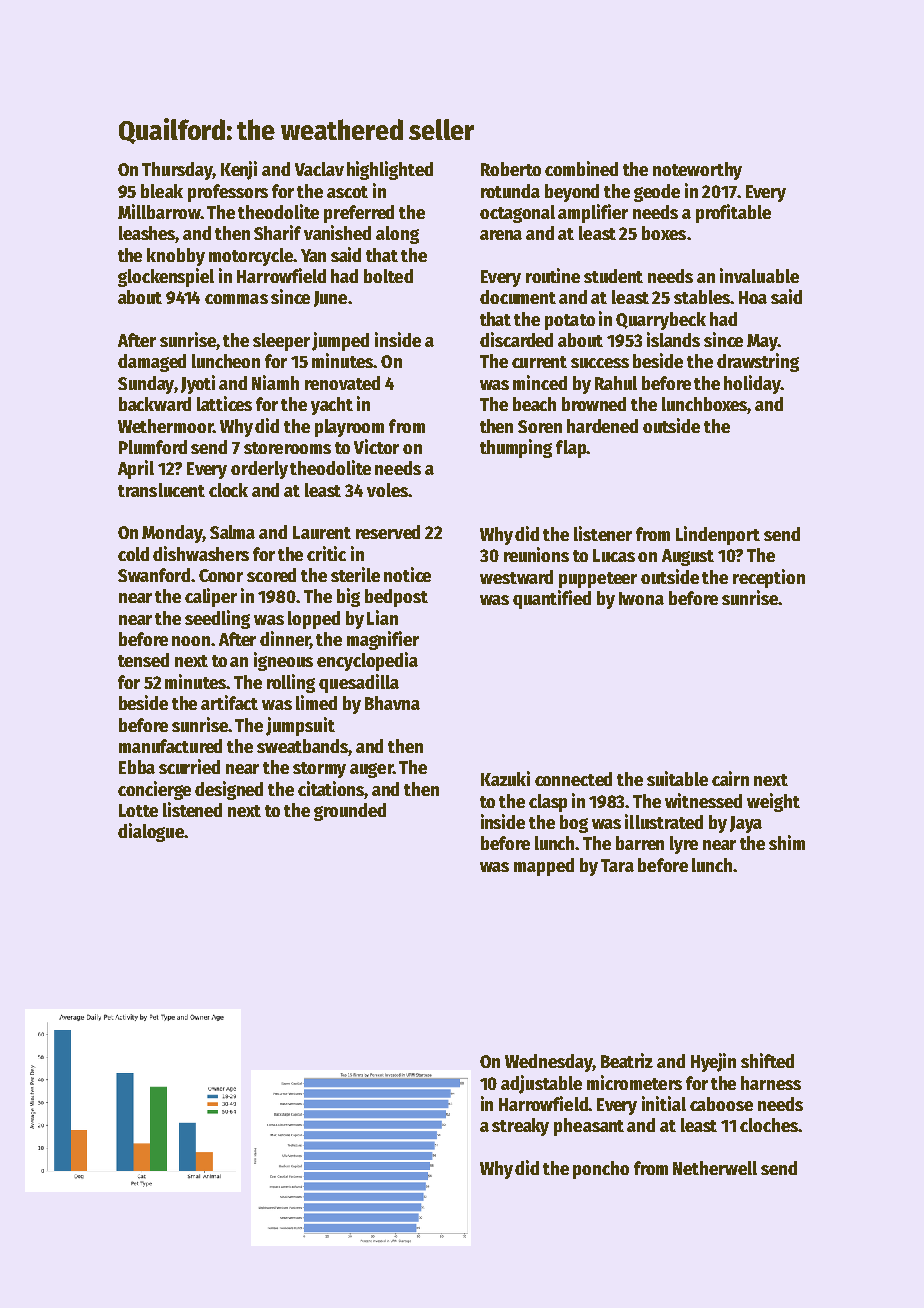 The image size is (924, 1308). What do you see at coordinates (703, 800) in the page?
I see `witnessed` at bounding box center [703, 800].
